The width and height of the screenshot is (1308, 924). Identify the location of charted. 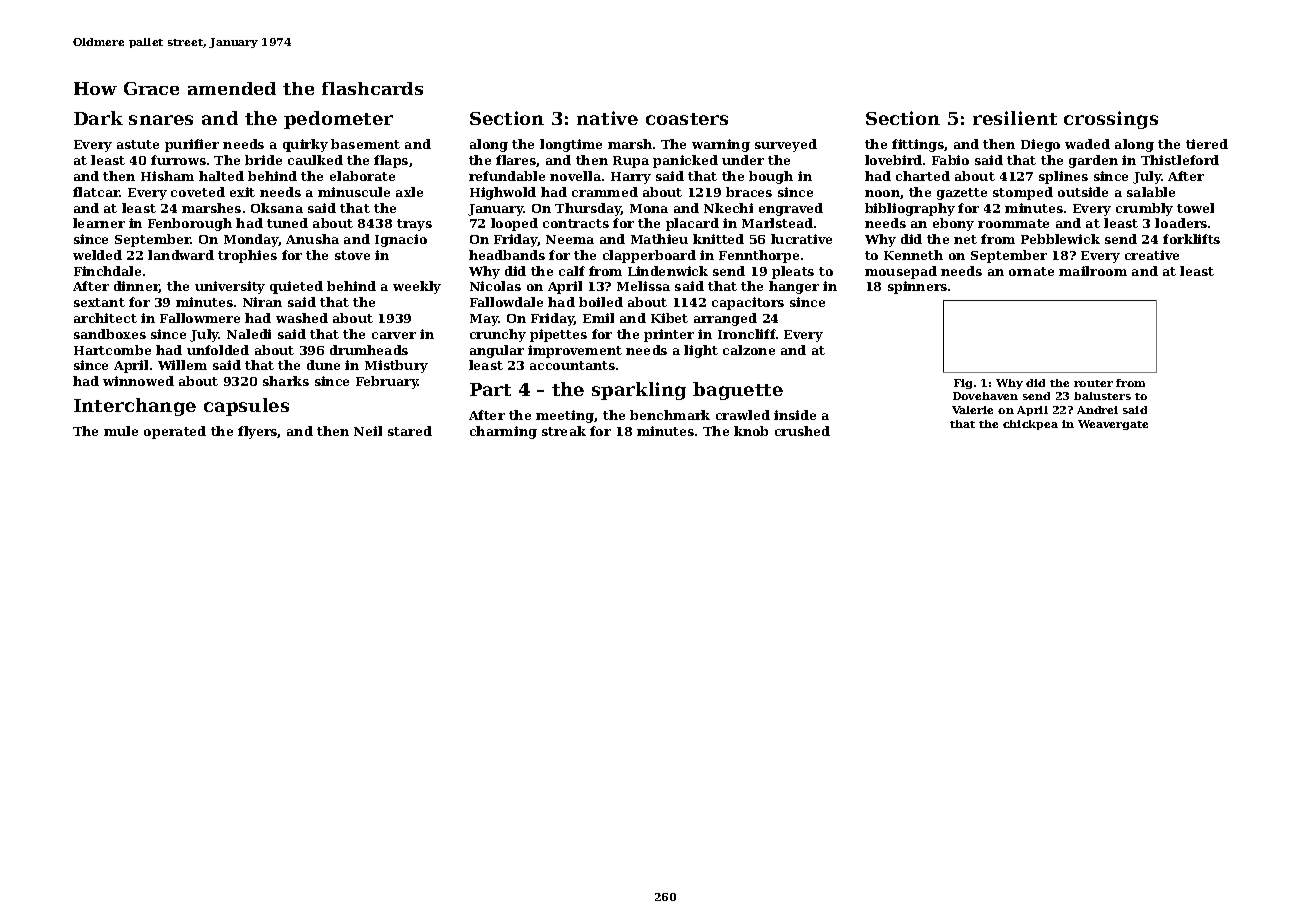
(923, 176).
